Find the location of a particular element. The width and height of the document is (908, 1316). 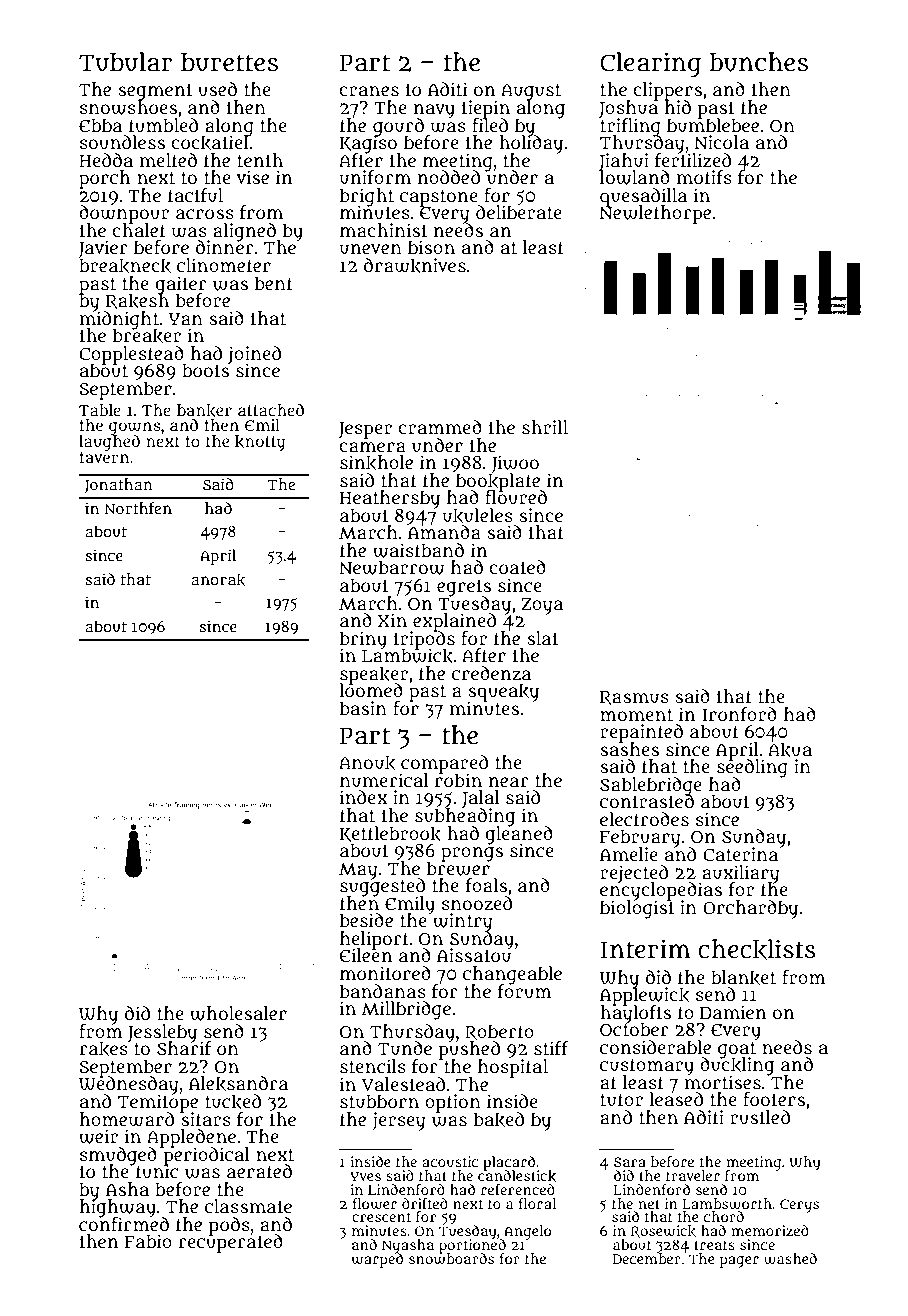

burettes is located at coordinates (229, 62).
